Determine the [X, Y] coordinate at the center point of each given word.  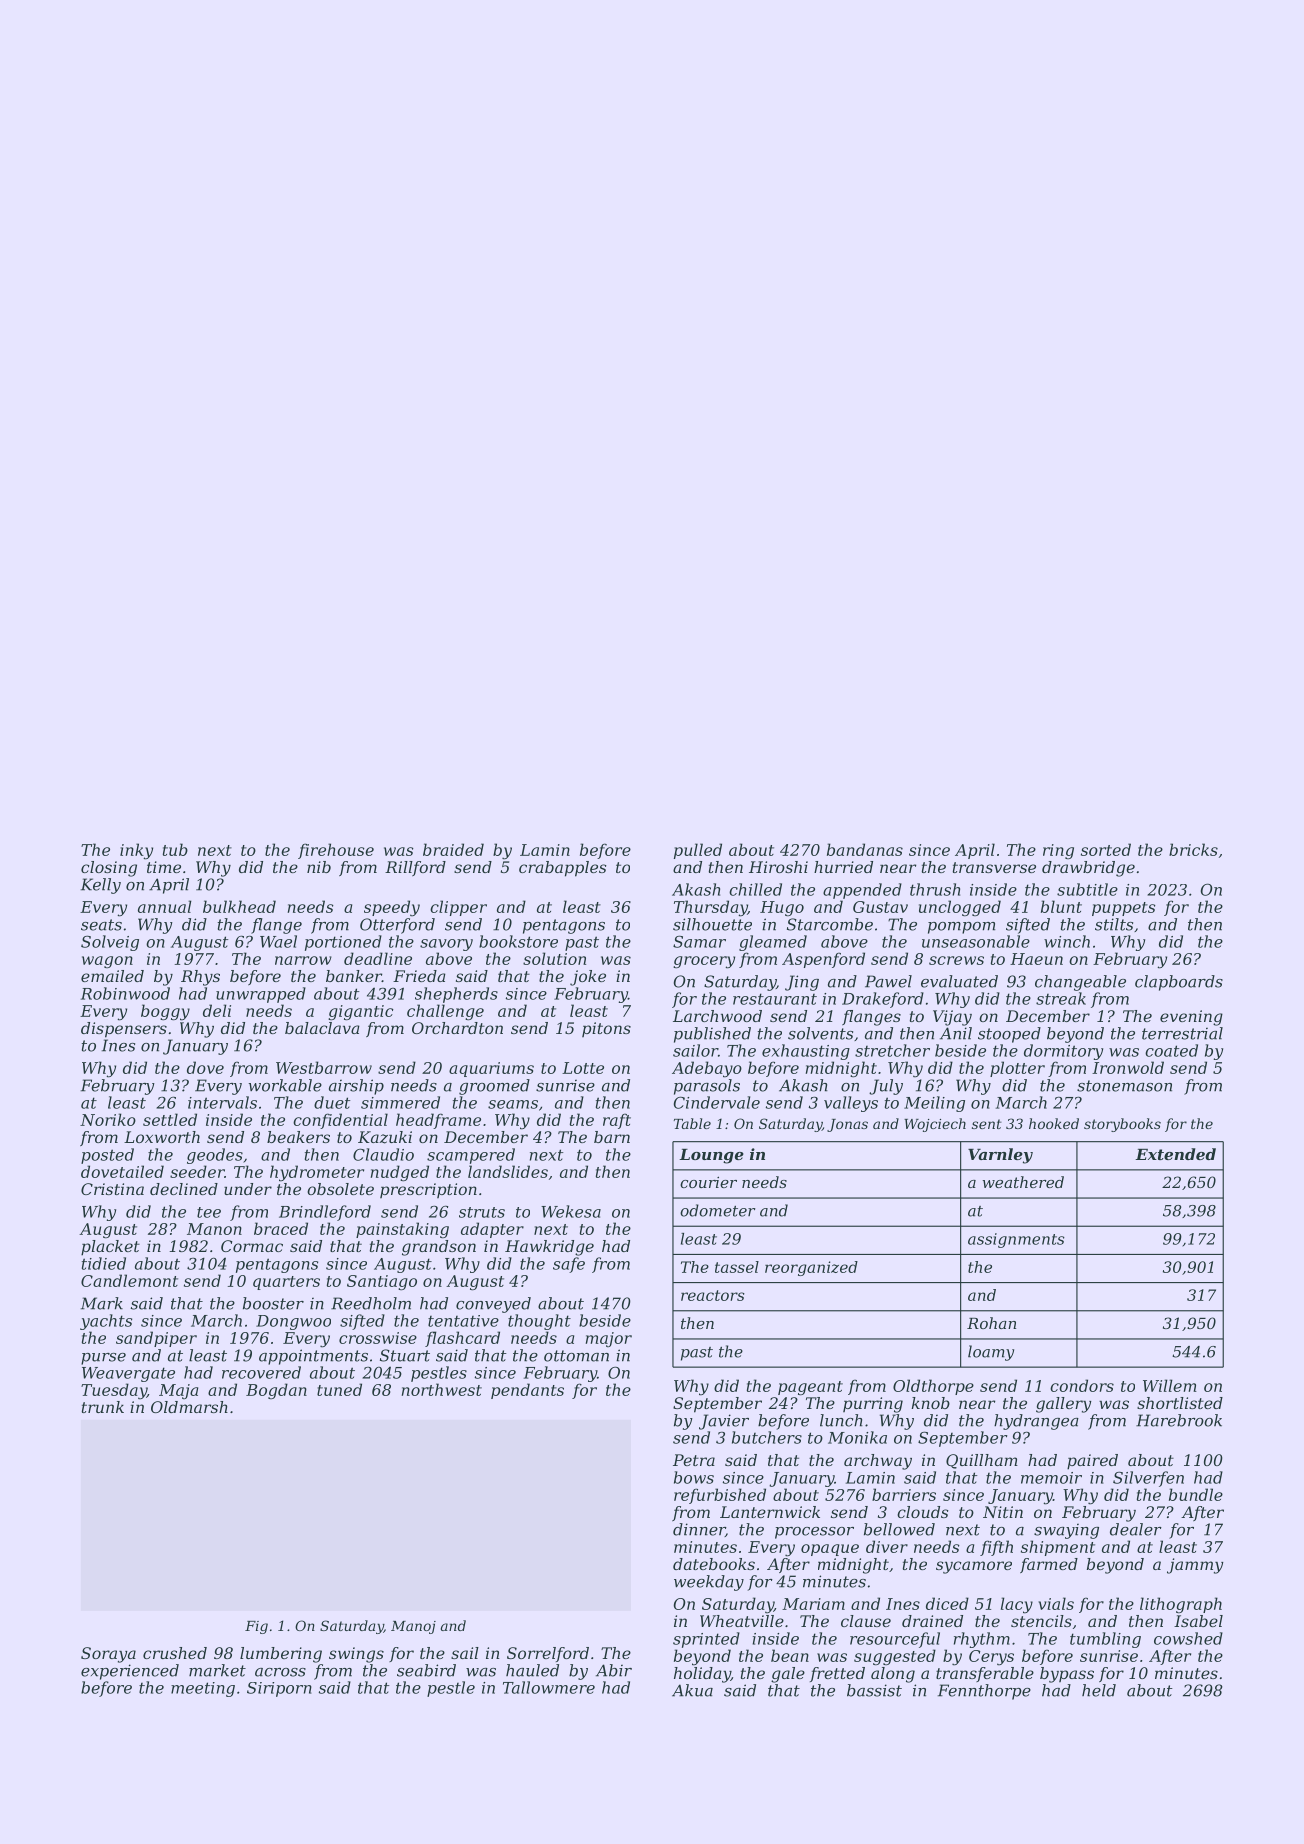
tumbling [1105, 1640]
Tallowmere [549, 1687]
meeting [203, 1689]
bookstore [518, 941]
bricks [1193, 849]
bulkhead [239, 906]
